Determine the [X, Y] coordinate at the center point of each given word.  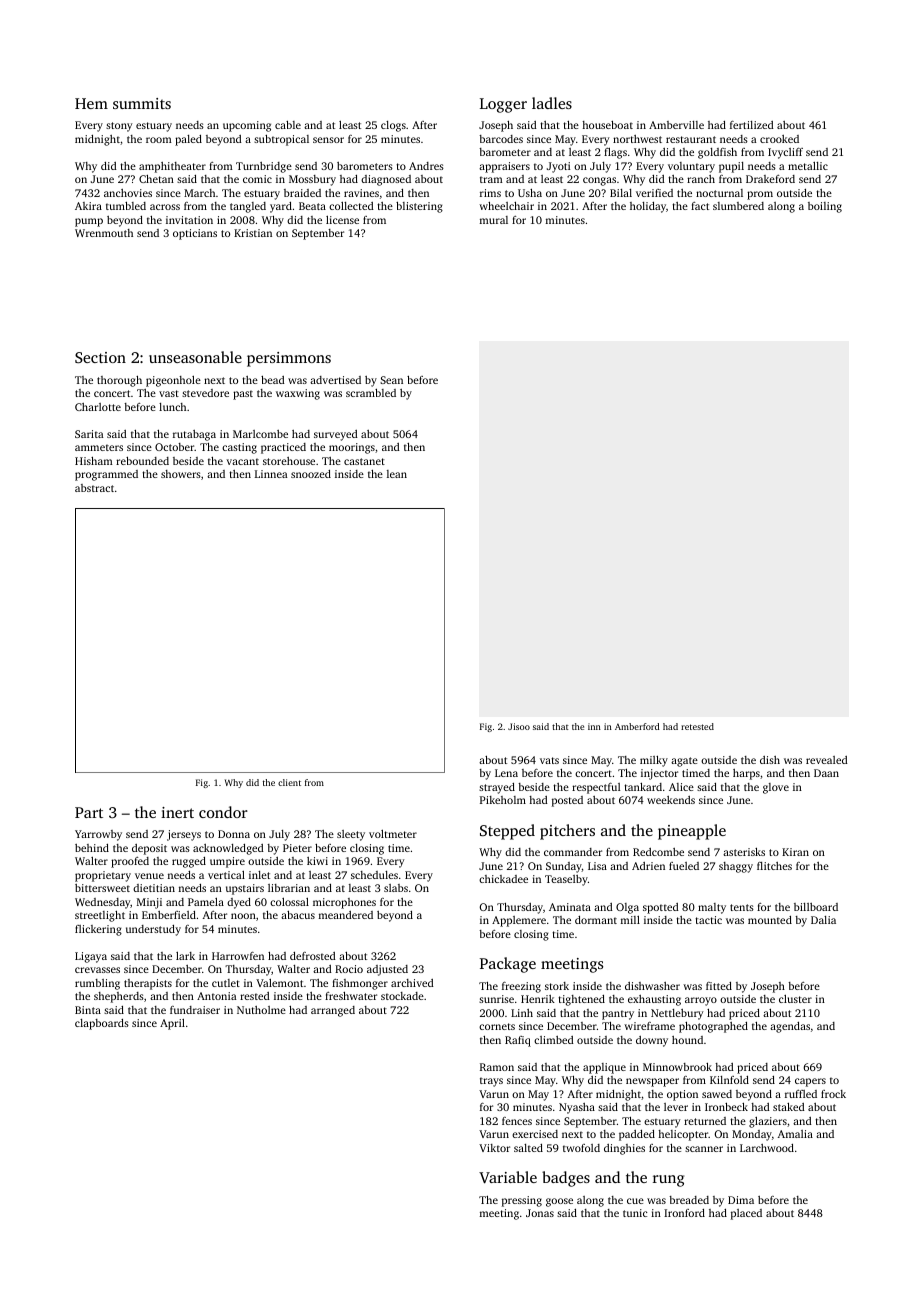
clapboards [102, 1024]
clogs [393, 126]
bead [273, 380]
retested [697, 726]
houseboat [607, 125]
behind [92, 848]
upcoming [247, 126]
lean [397, 474]
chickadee [503, 879]
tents [742, 907]
